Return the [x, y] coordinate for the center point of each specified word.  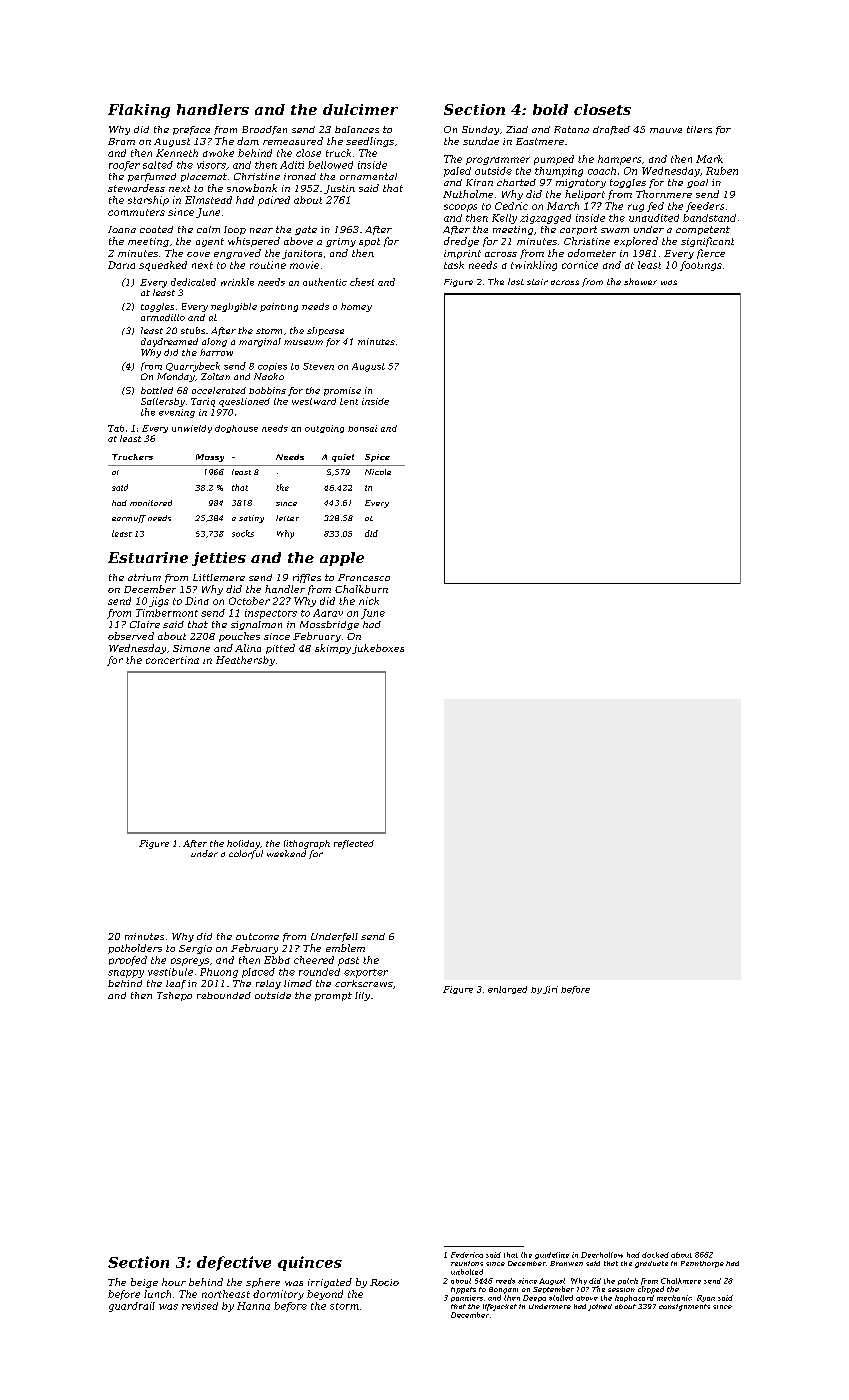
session [621, 1290]
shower [640, 281]
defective [234, 1263]
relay [268, 984]
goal [697, 183]
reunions [467, 1263]
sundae [481, 141]
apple [342, 559]
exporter [366, 973]
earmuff [129, 519]
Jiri [550, 990]
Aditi [292, 165]
